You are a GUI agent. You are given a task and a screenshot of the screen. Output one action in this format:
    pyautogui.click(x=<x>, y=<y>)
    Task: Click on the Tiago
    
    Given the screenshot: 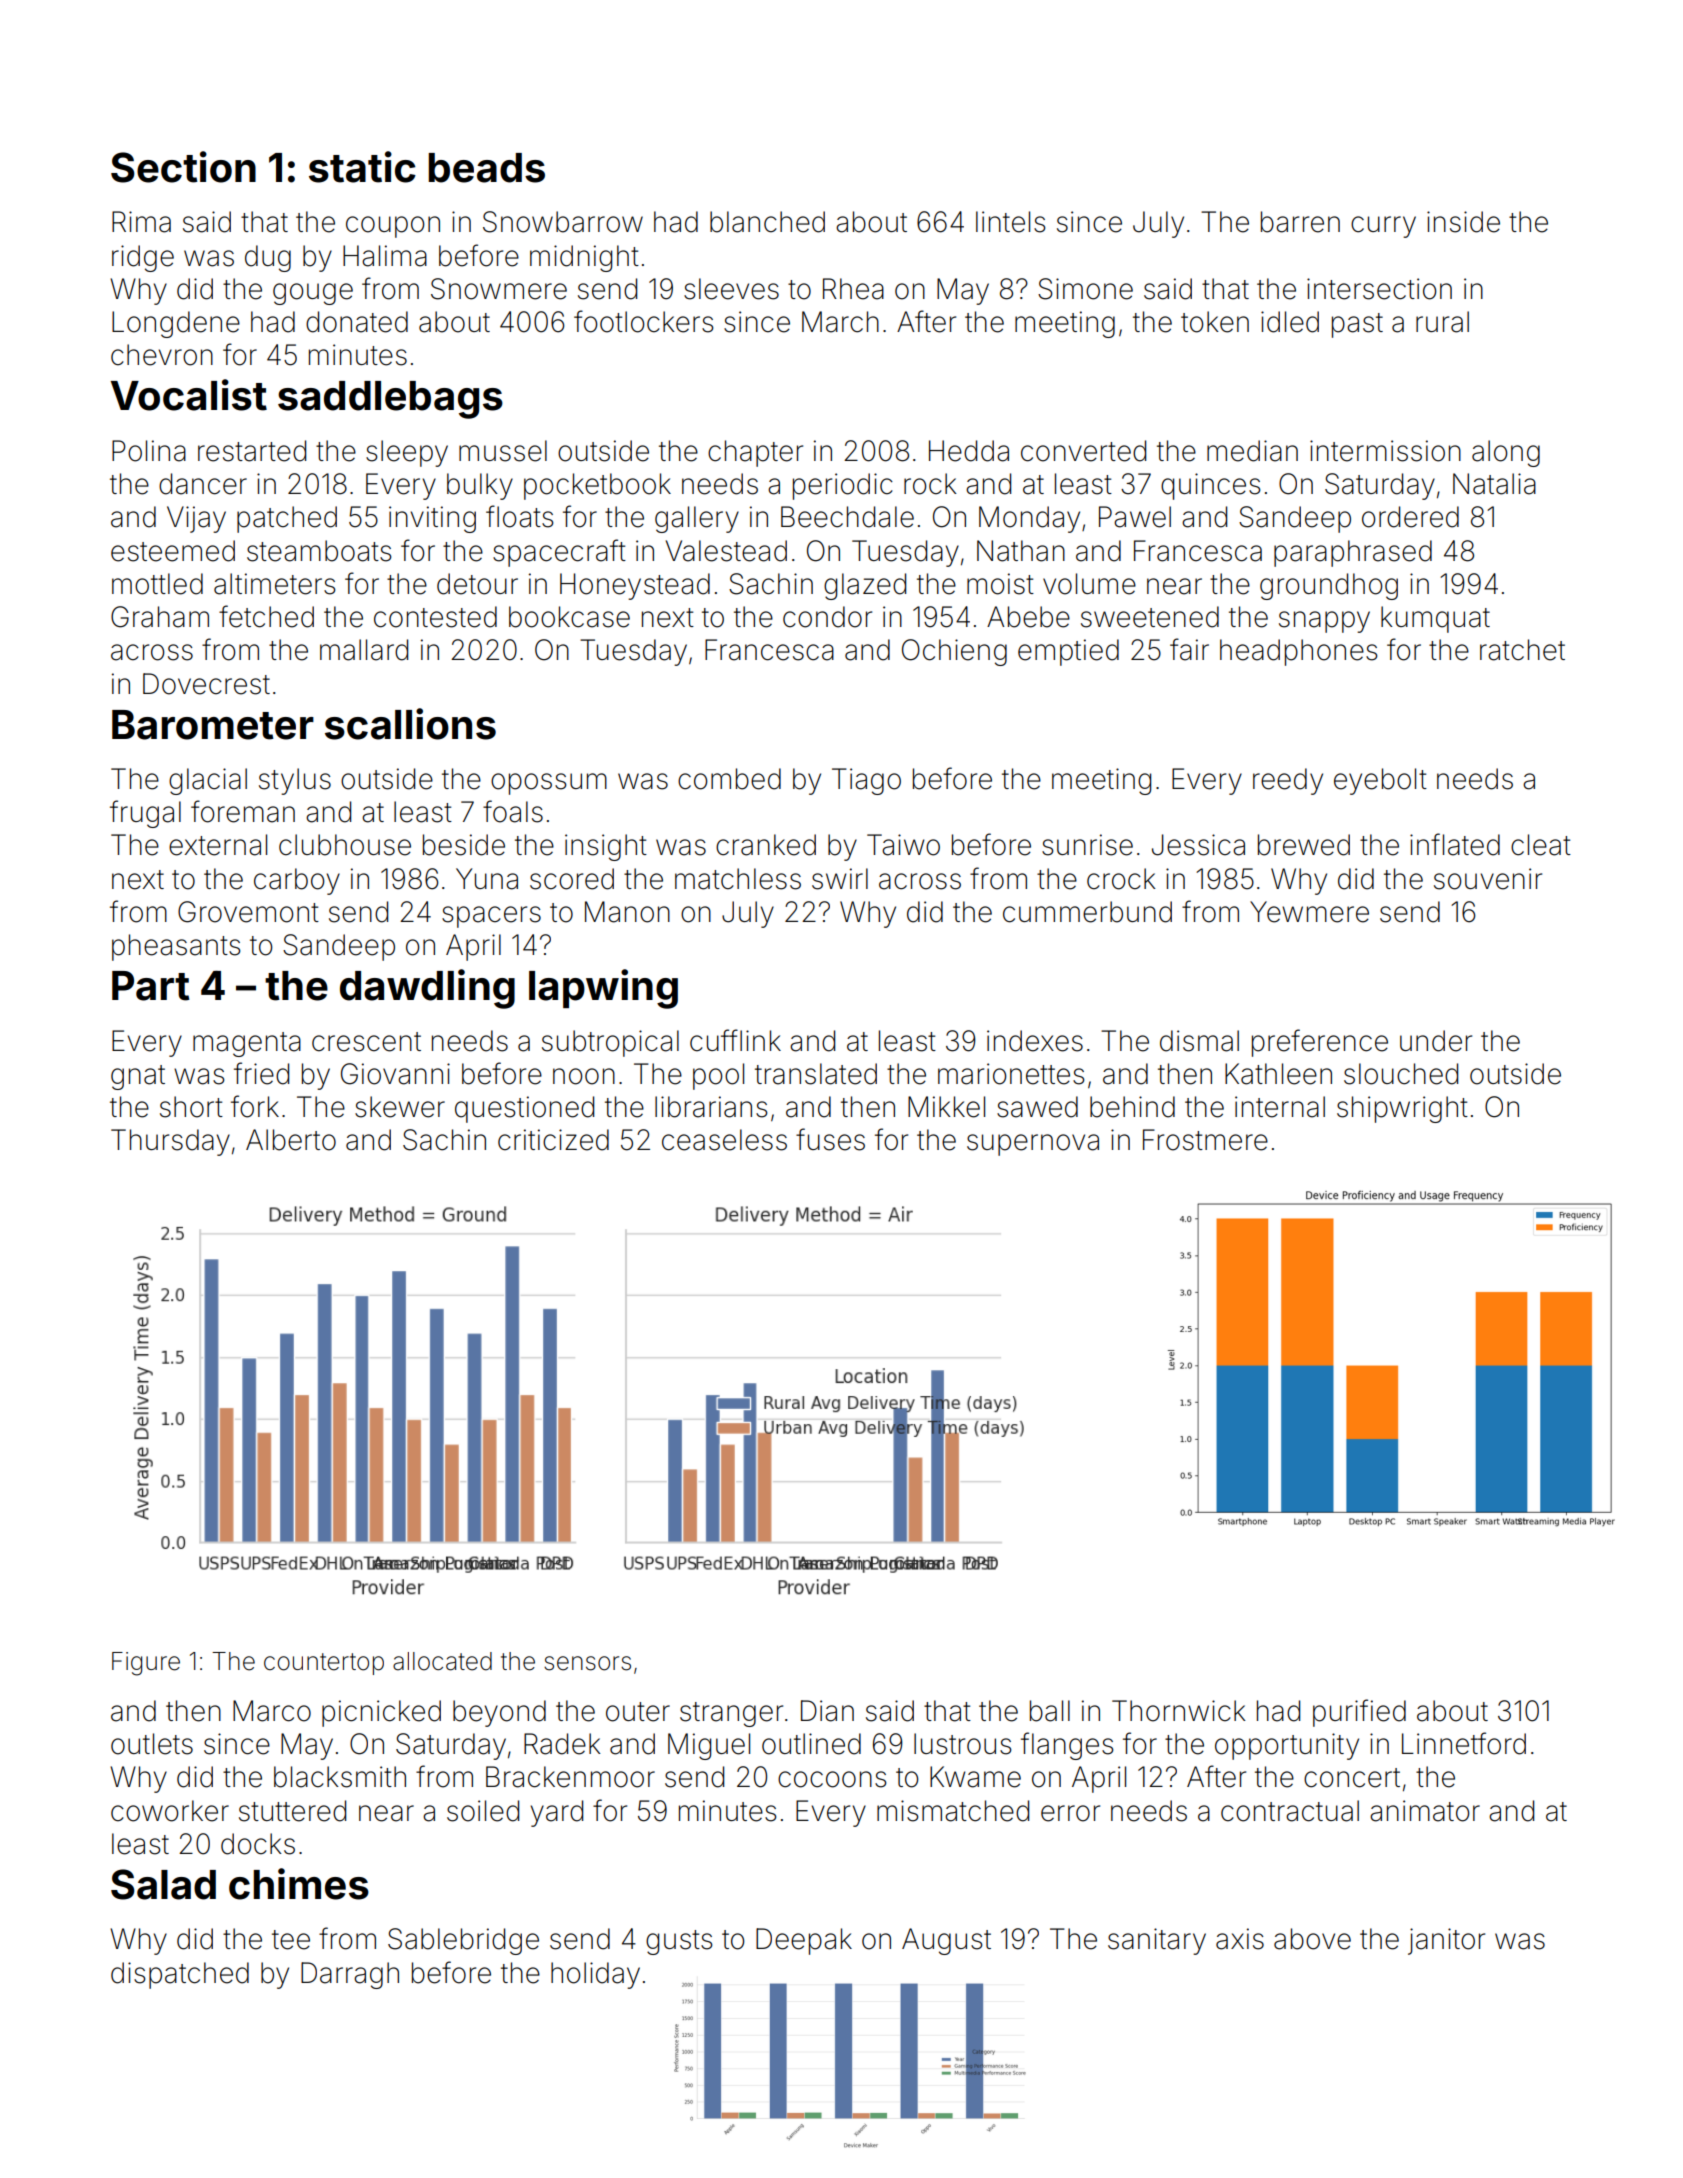 What is the action you would take?
    pyautogui.click(x=866, y=781)
